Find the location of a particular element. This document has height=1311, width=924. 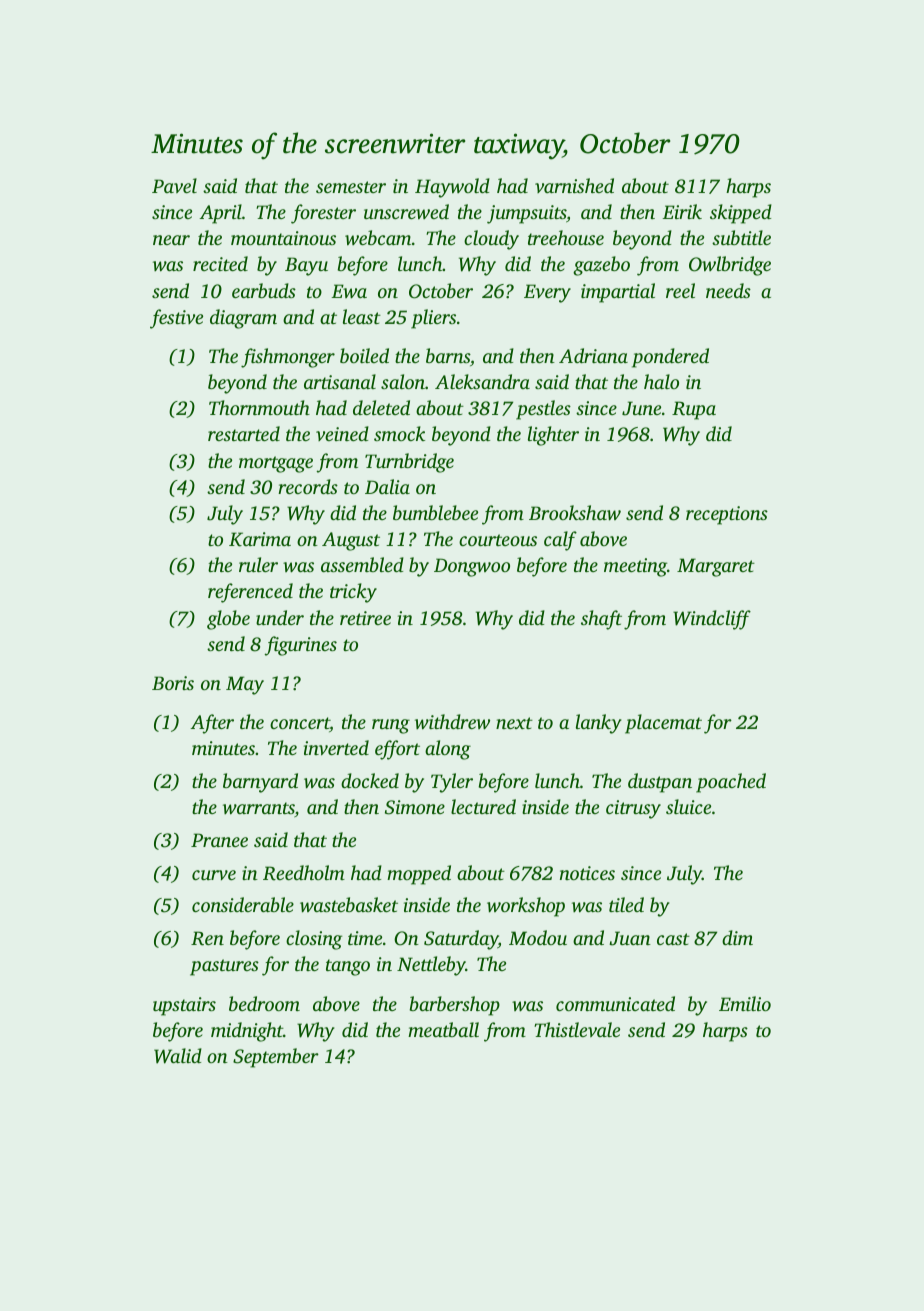

mountainous is located at coordinates (283, 238).
